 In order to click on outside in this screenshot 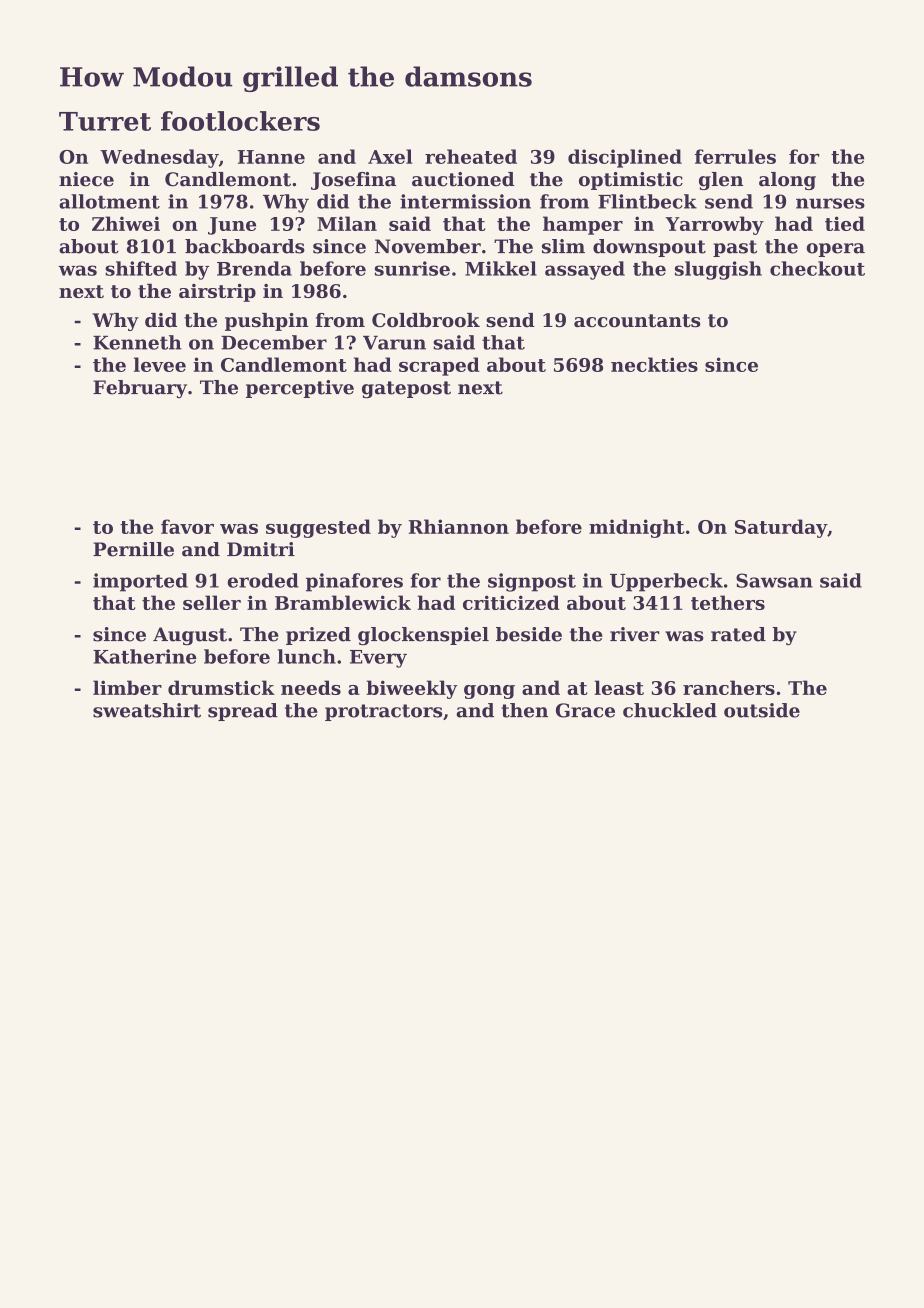, I will do `click(762, 710)`.
